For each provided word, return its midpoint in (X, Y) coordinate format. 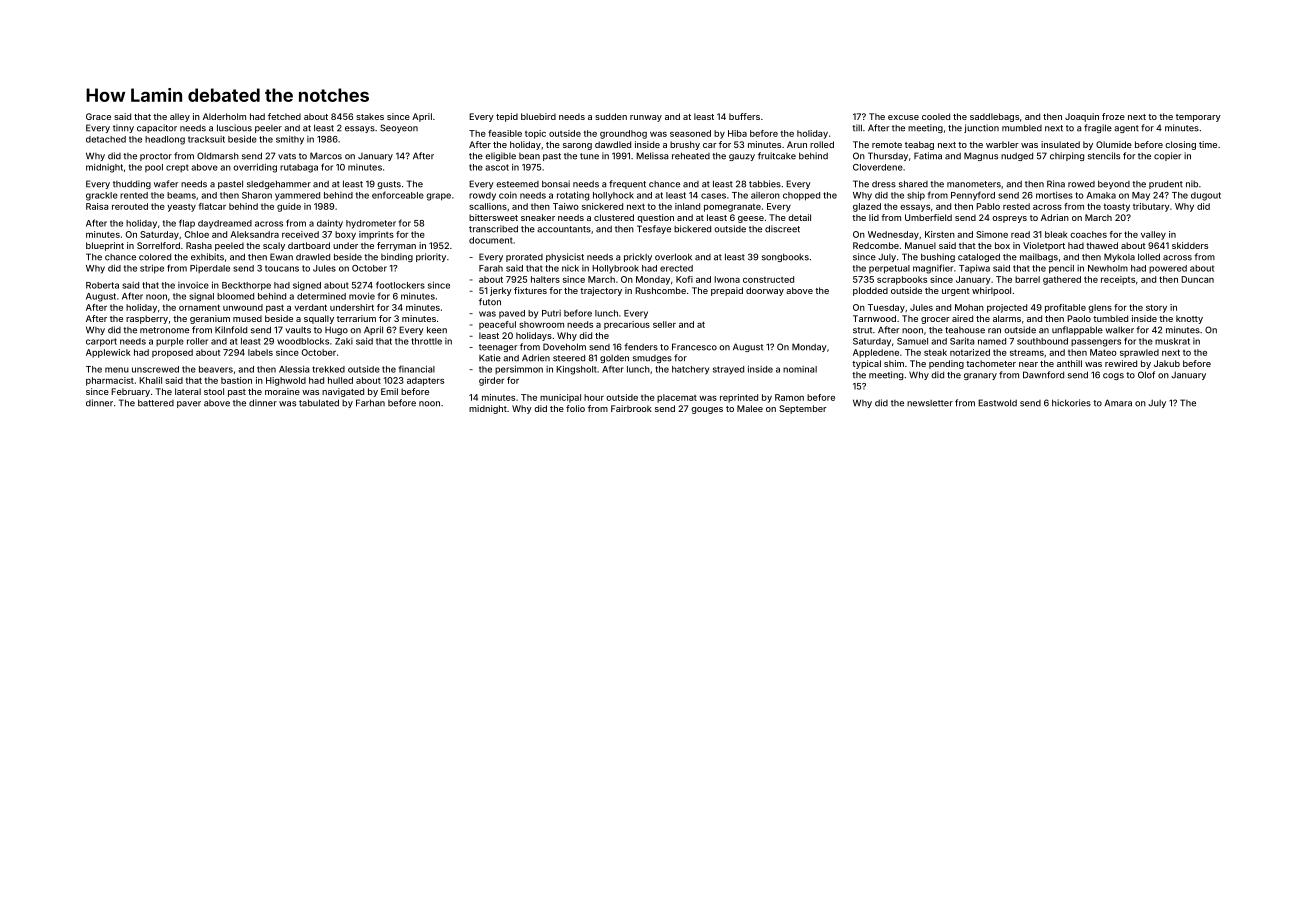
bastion (236, 380)
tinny (123, 128)
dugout (1206, 196)
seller (664, 324)
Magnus (981, 156)
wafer (166, 184)
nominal (800, 369)
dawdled (613, 144)
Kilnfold (231, 330)
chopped (801, 196)
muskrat (1172, 341)
